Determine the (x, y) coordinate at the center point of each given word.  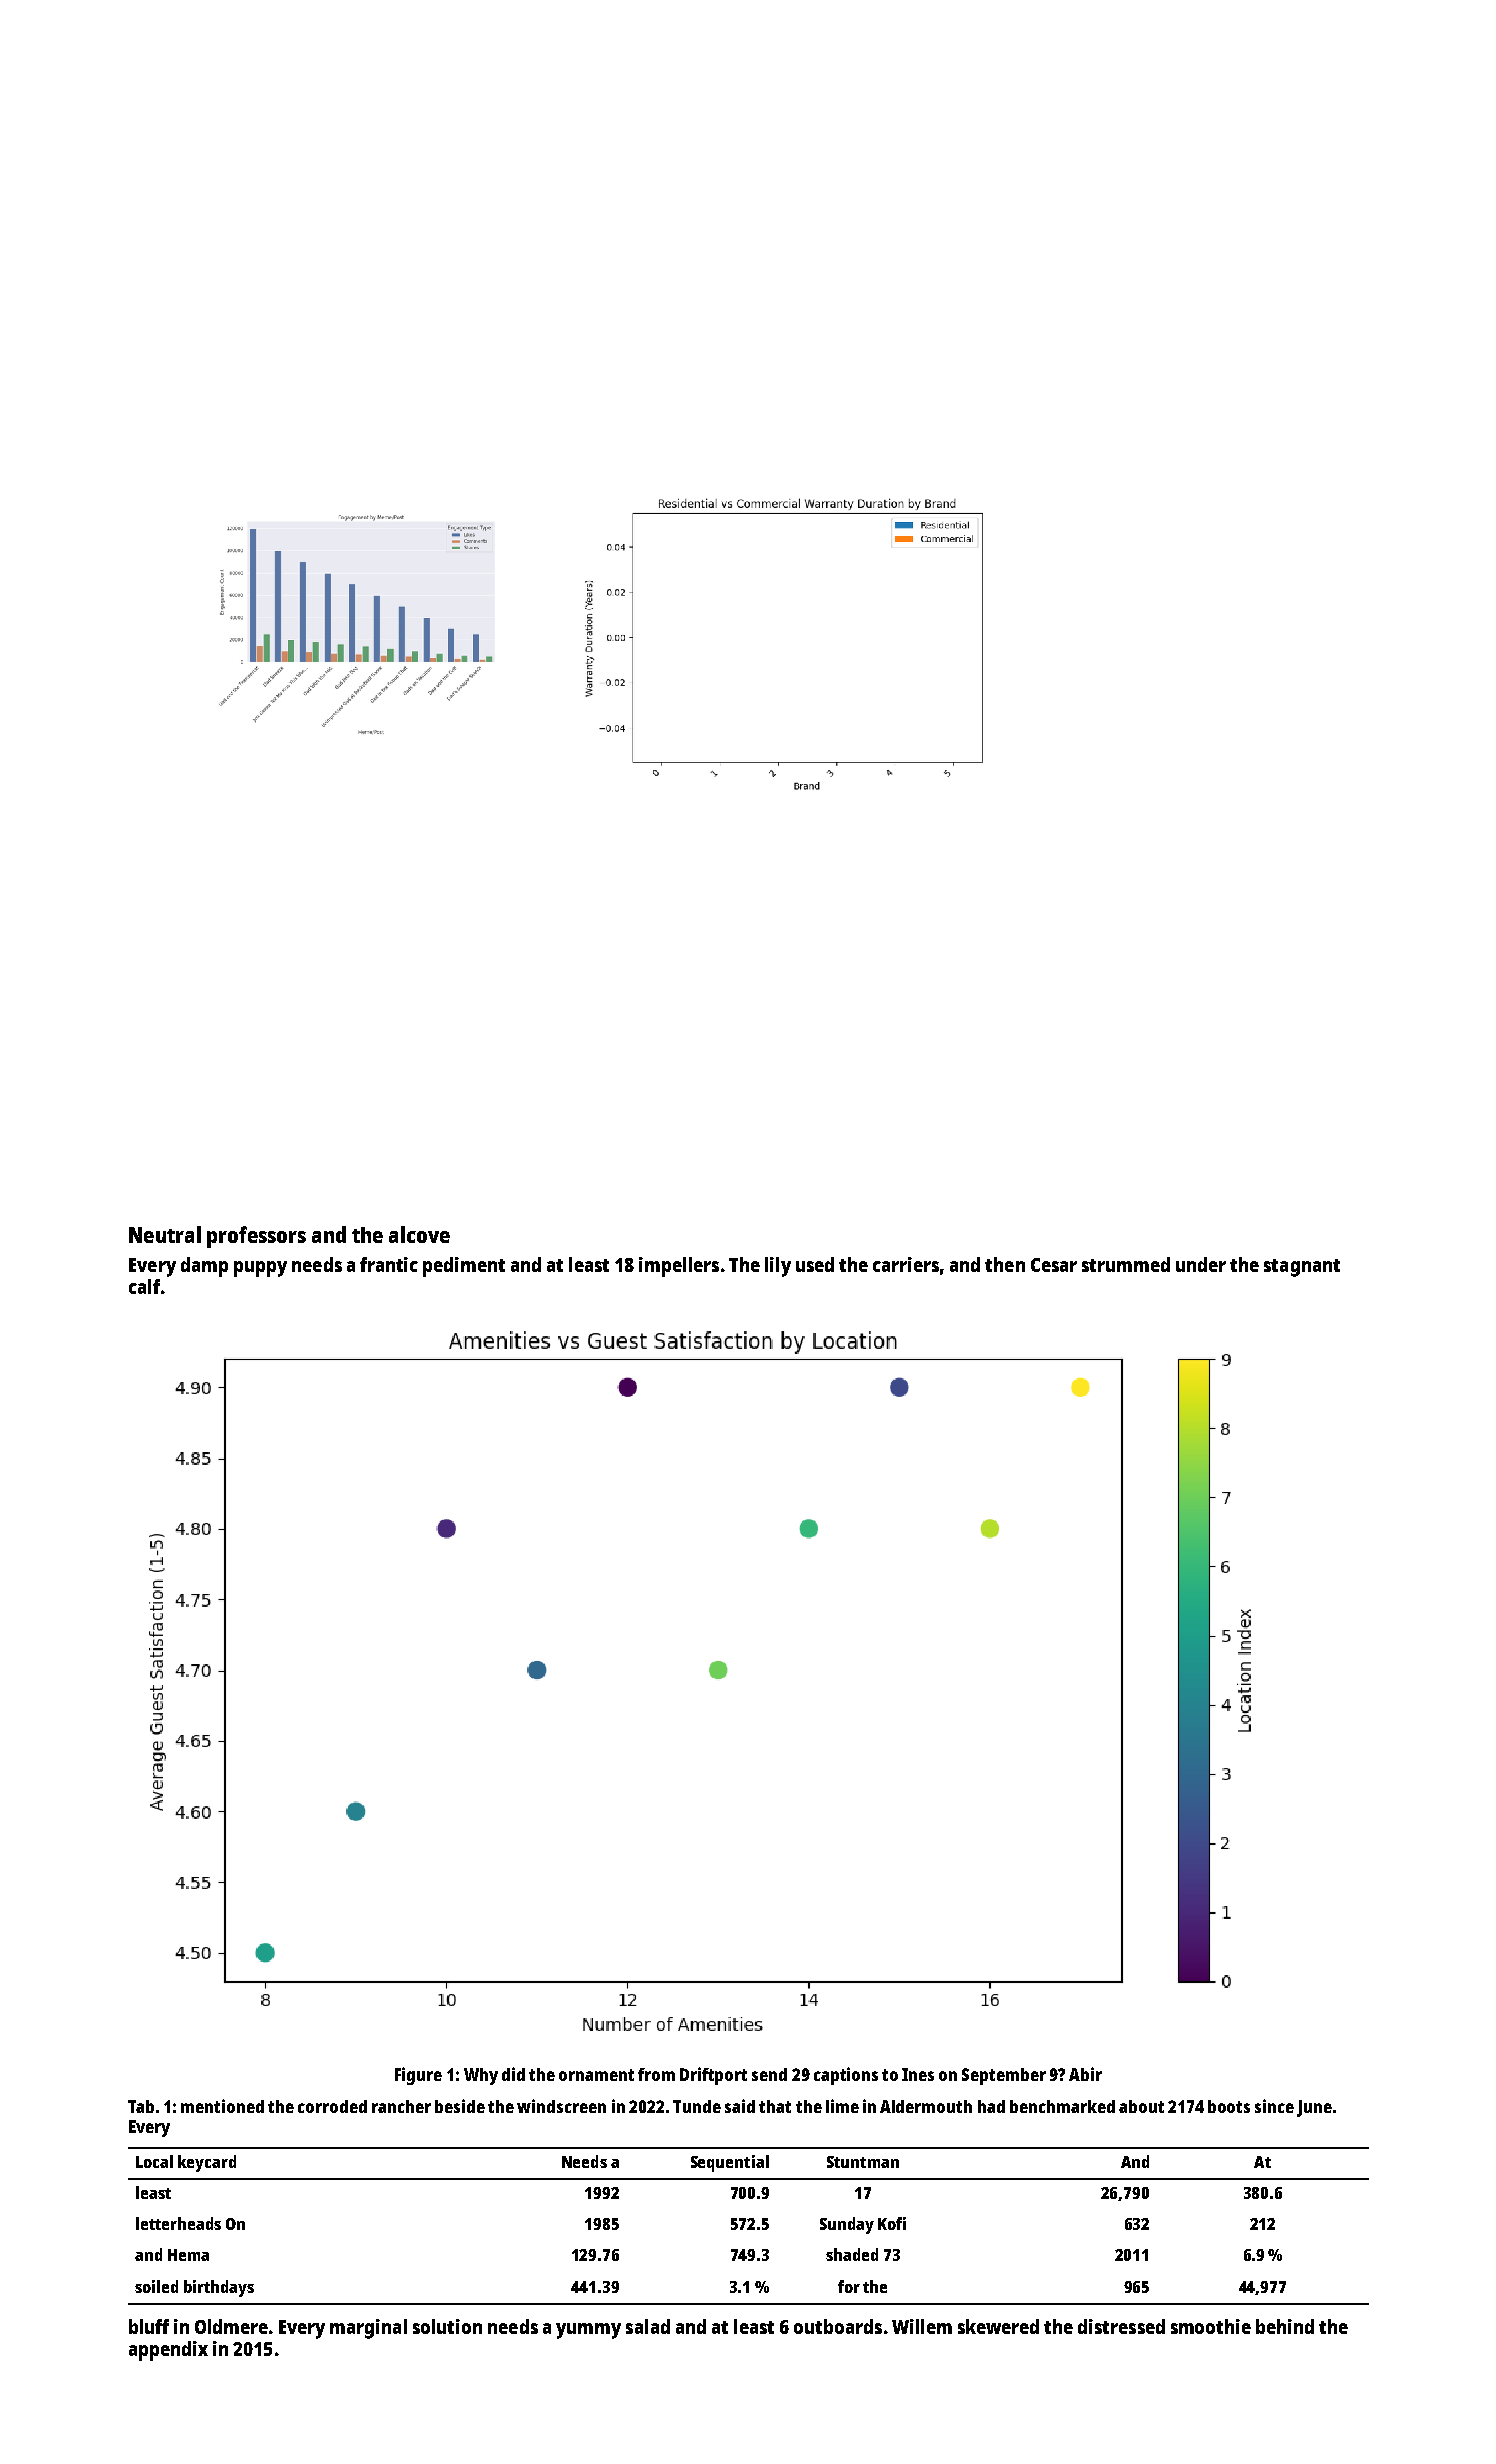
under (1201, 1264)
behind (1285, 2326)
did (513, 2074)
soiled (156, 2286)
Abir (1085, 2074)
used (815, 1264)
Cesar (1054, 1265)
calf (144, 1286)
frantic (389, 1264)
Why (481, 2076)
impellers (679, 1267)
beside (460, 2106)
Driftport (713, 2076)
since (1274, 2106)
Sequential (730, 2163)
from (656, 2074)
